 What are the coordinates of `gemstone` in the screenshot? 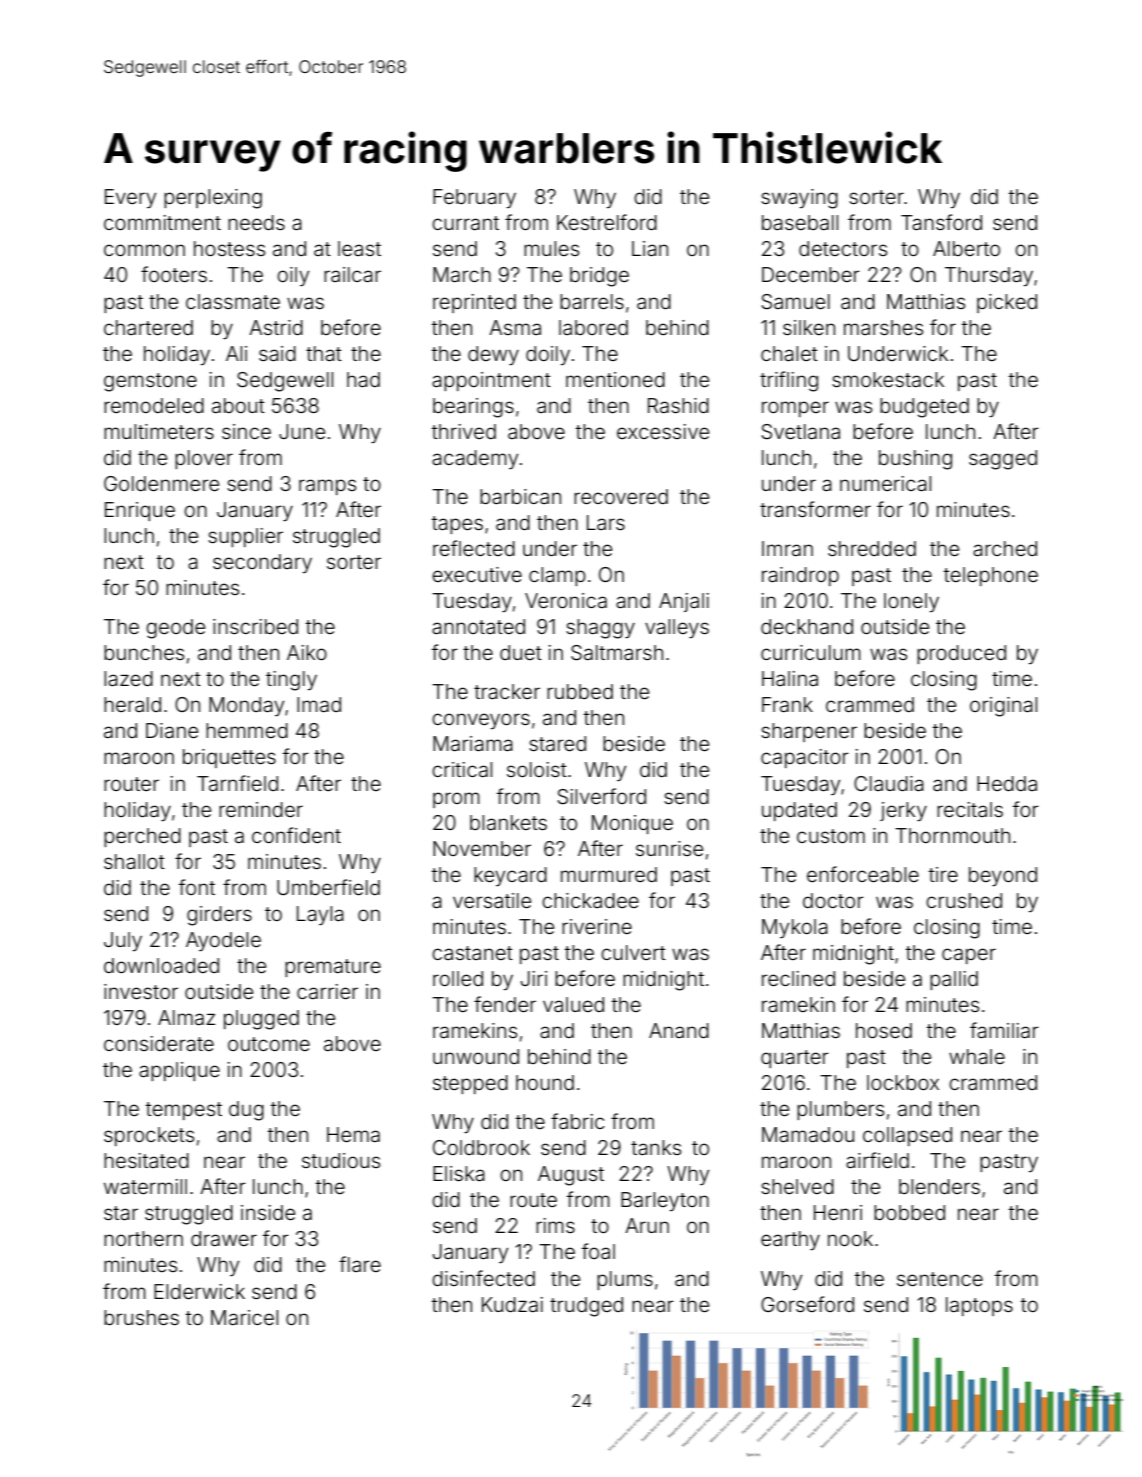 It's located at (150, 382).
